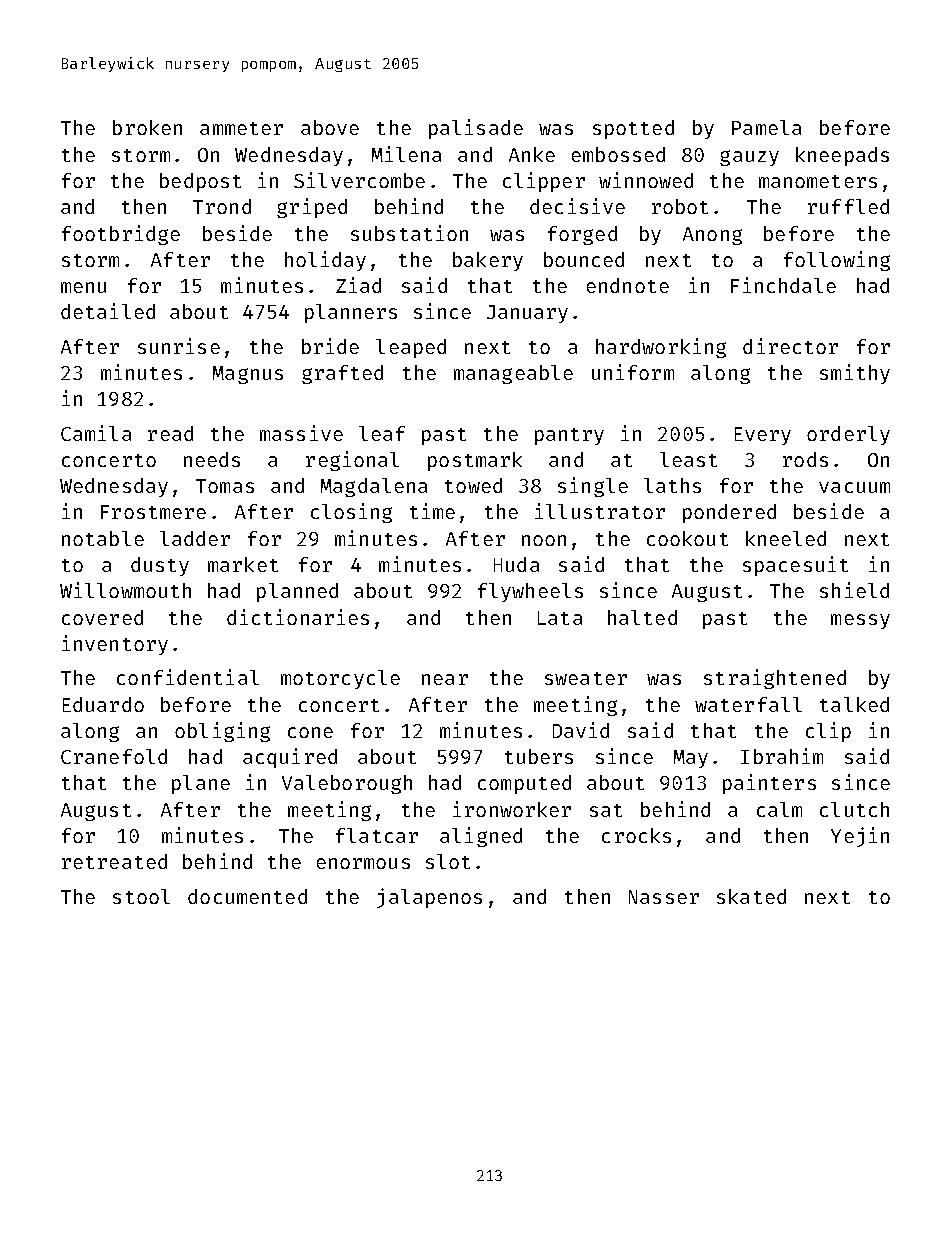 Image resolution: width=952 pixels, height=1233 pixels. Describe the element at coordinates (560, 618) in the screenshot. I see `Lata` at that location.
